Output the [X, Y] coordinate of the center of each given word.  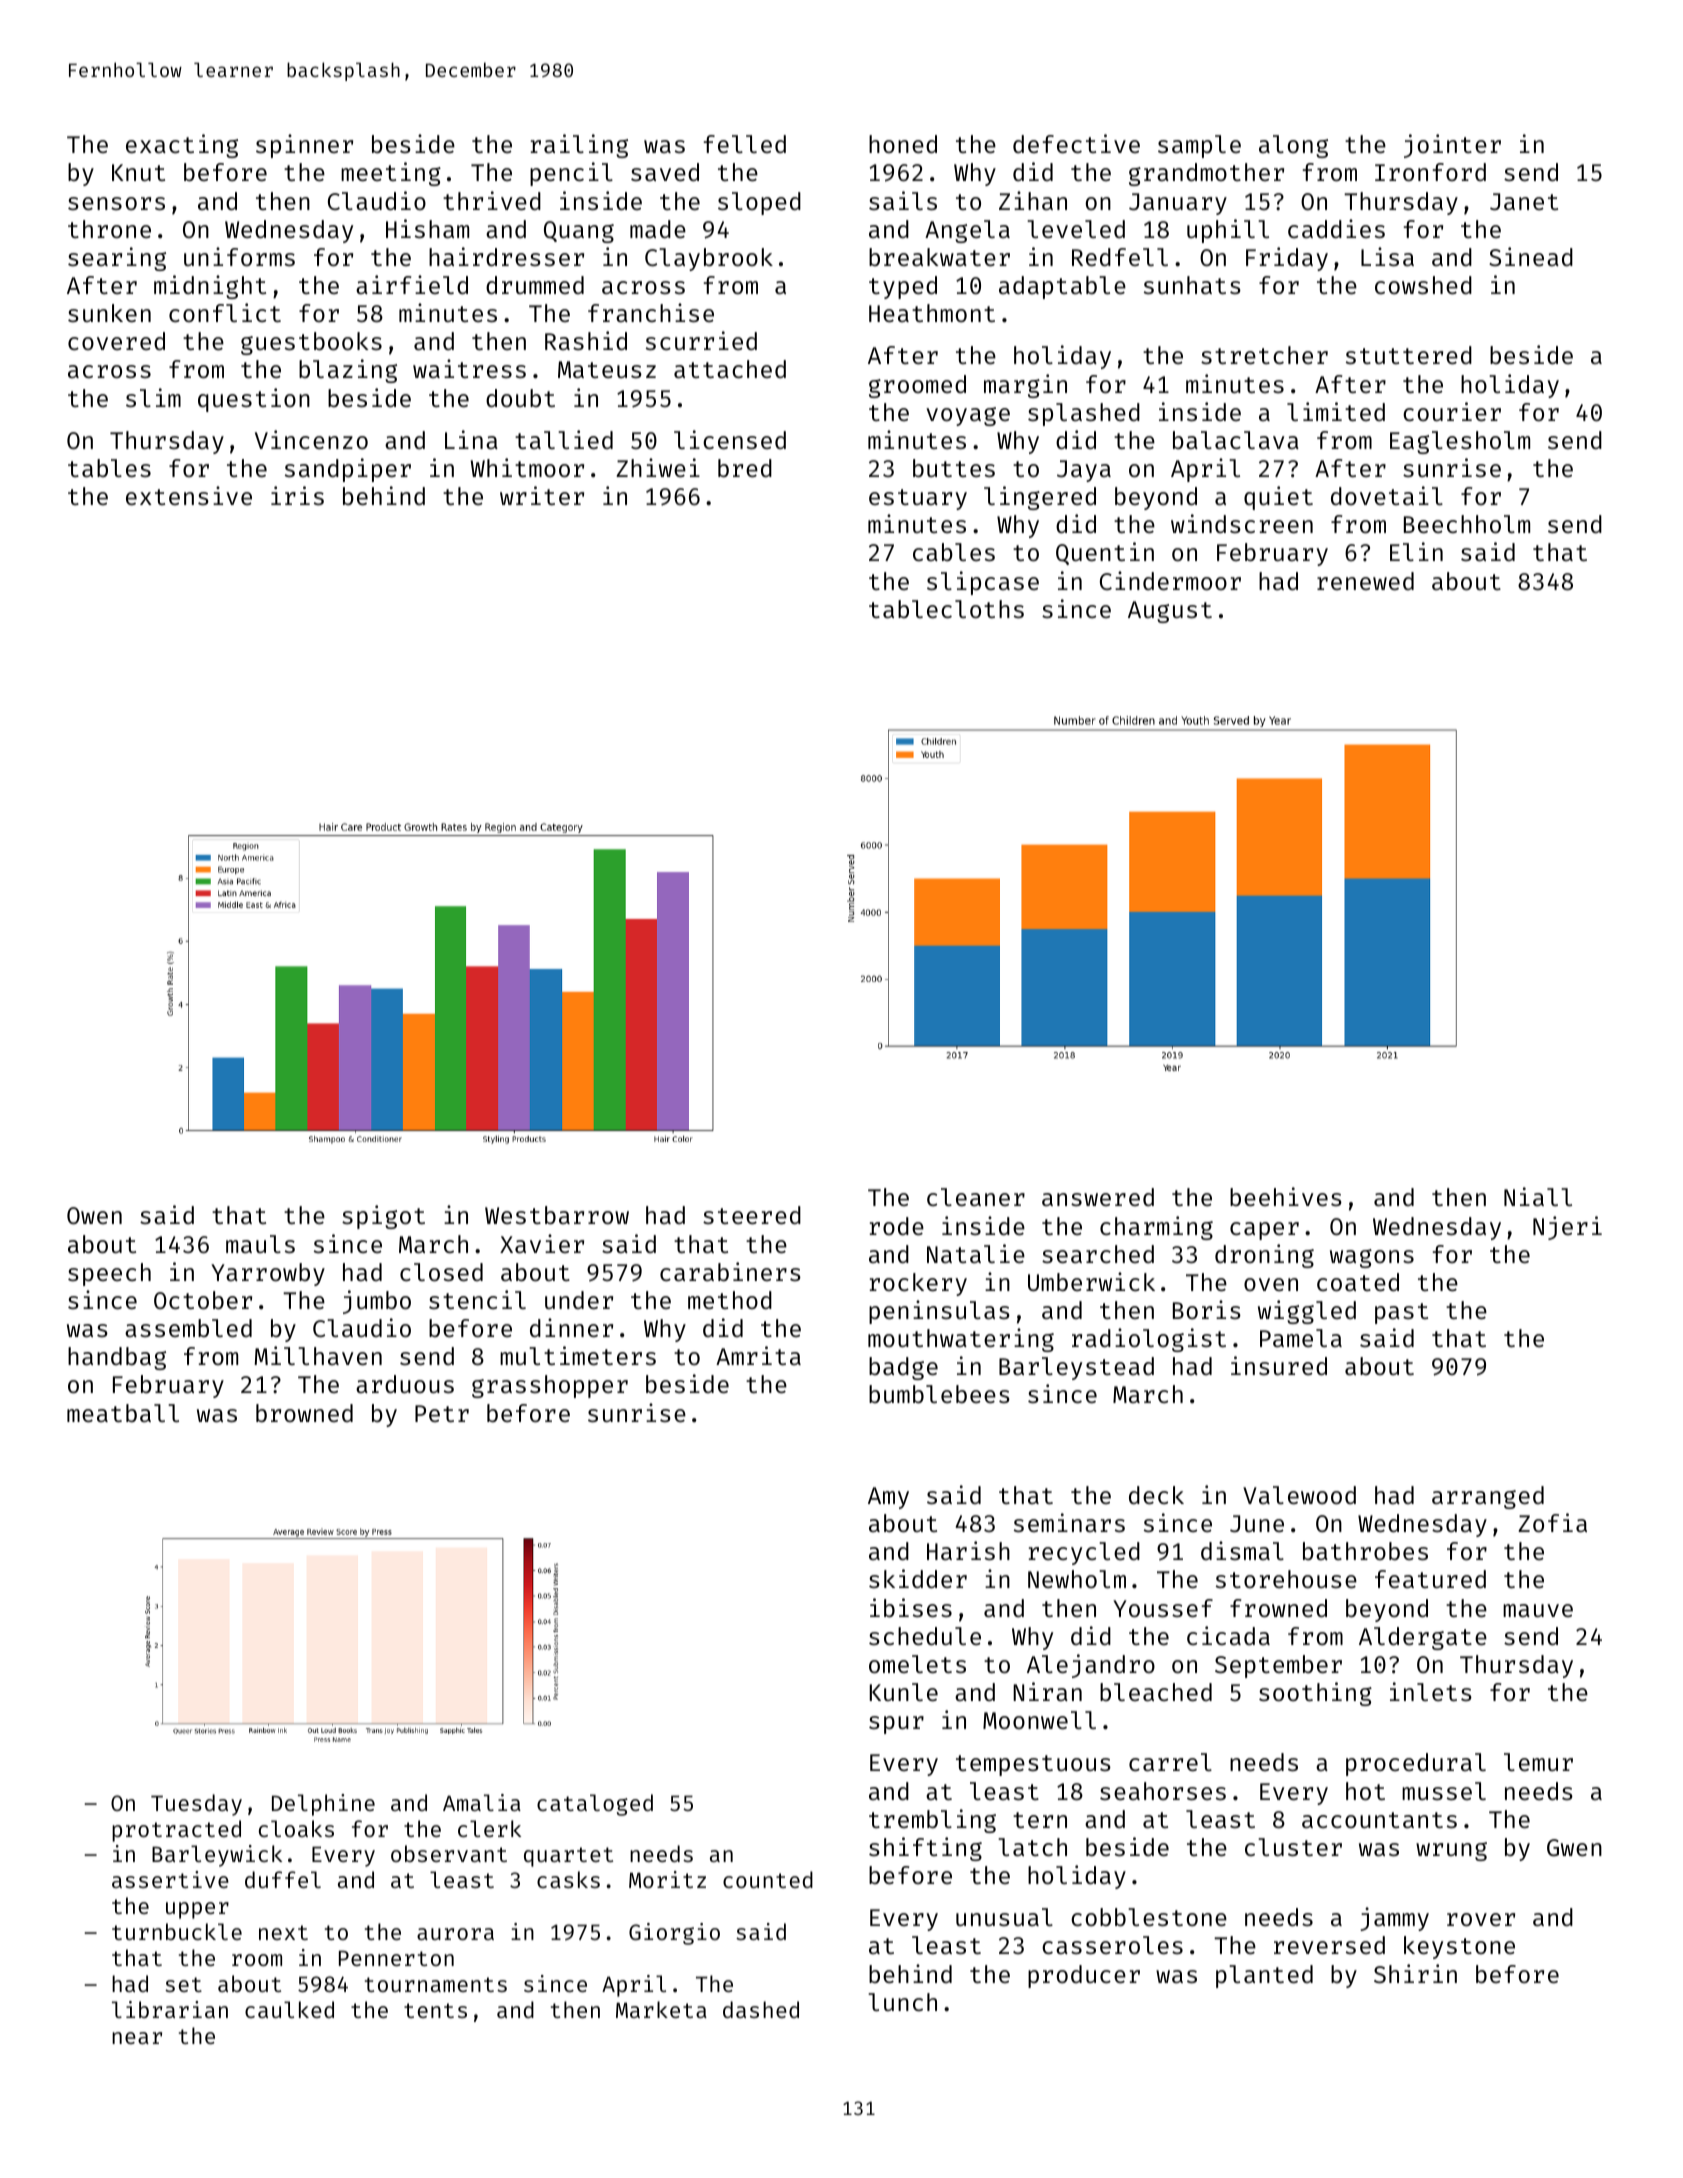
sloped [759, 203]
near [137, 2038]
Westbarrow [557, 1215]
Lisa [1387, 256]
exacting [182, 146]
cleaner [976, 1197]
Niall [1538, 1196]
